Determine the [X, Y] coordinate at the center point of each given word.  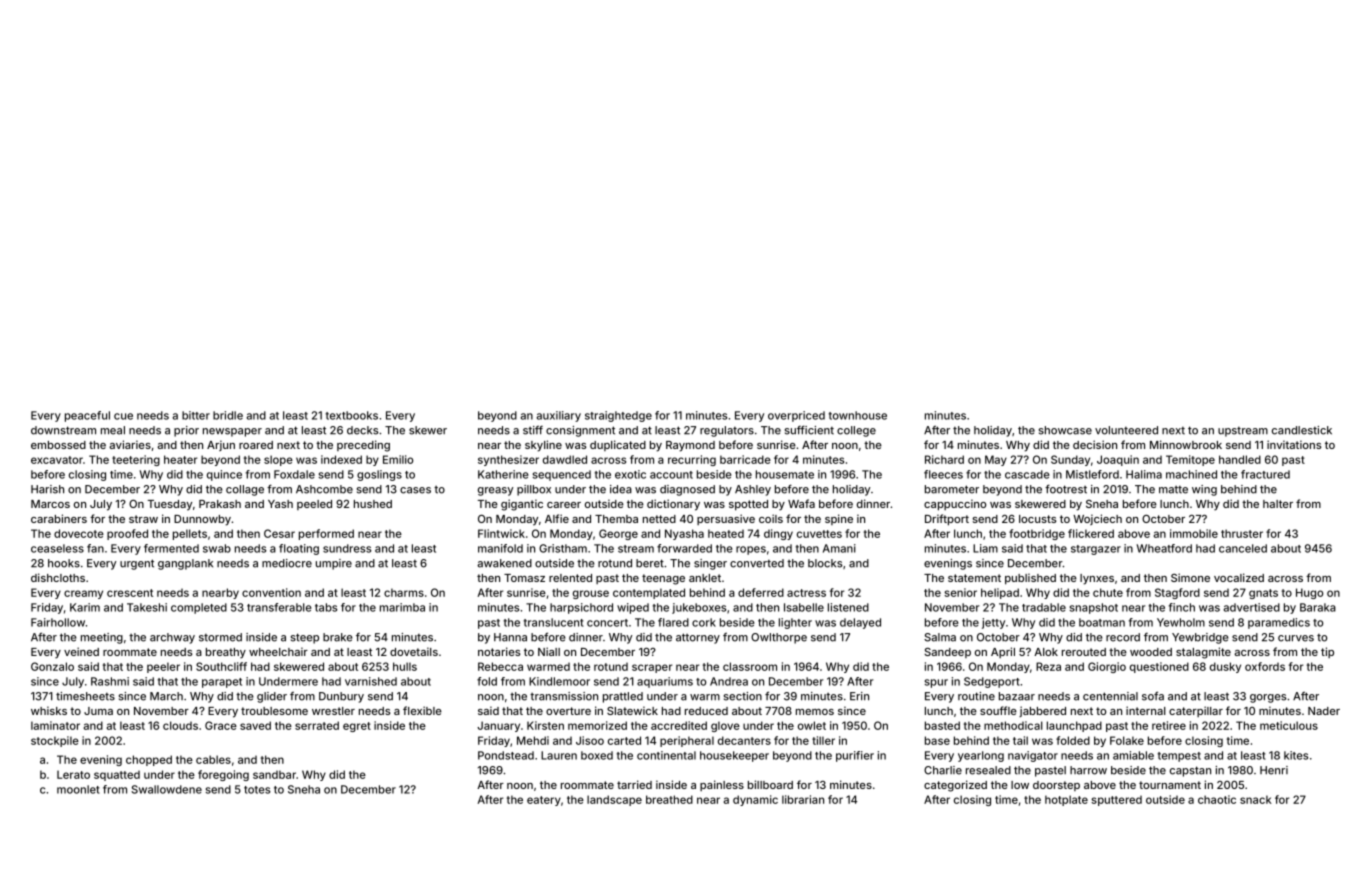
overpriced [796, 416]
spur [936, 683]
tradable [1044, 607]
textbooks [352, 415]
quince [224, 475]
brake [338, 637]
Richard [944, 459]
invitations [1294, 444]
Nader [1324, 711]
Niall [549, 651]
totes [257, 790]
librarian [803, 799]
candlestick [1302, 430]
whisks [49, 710]
